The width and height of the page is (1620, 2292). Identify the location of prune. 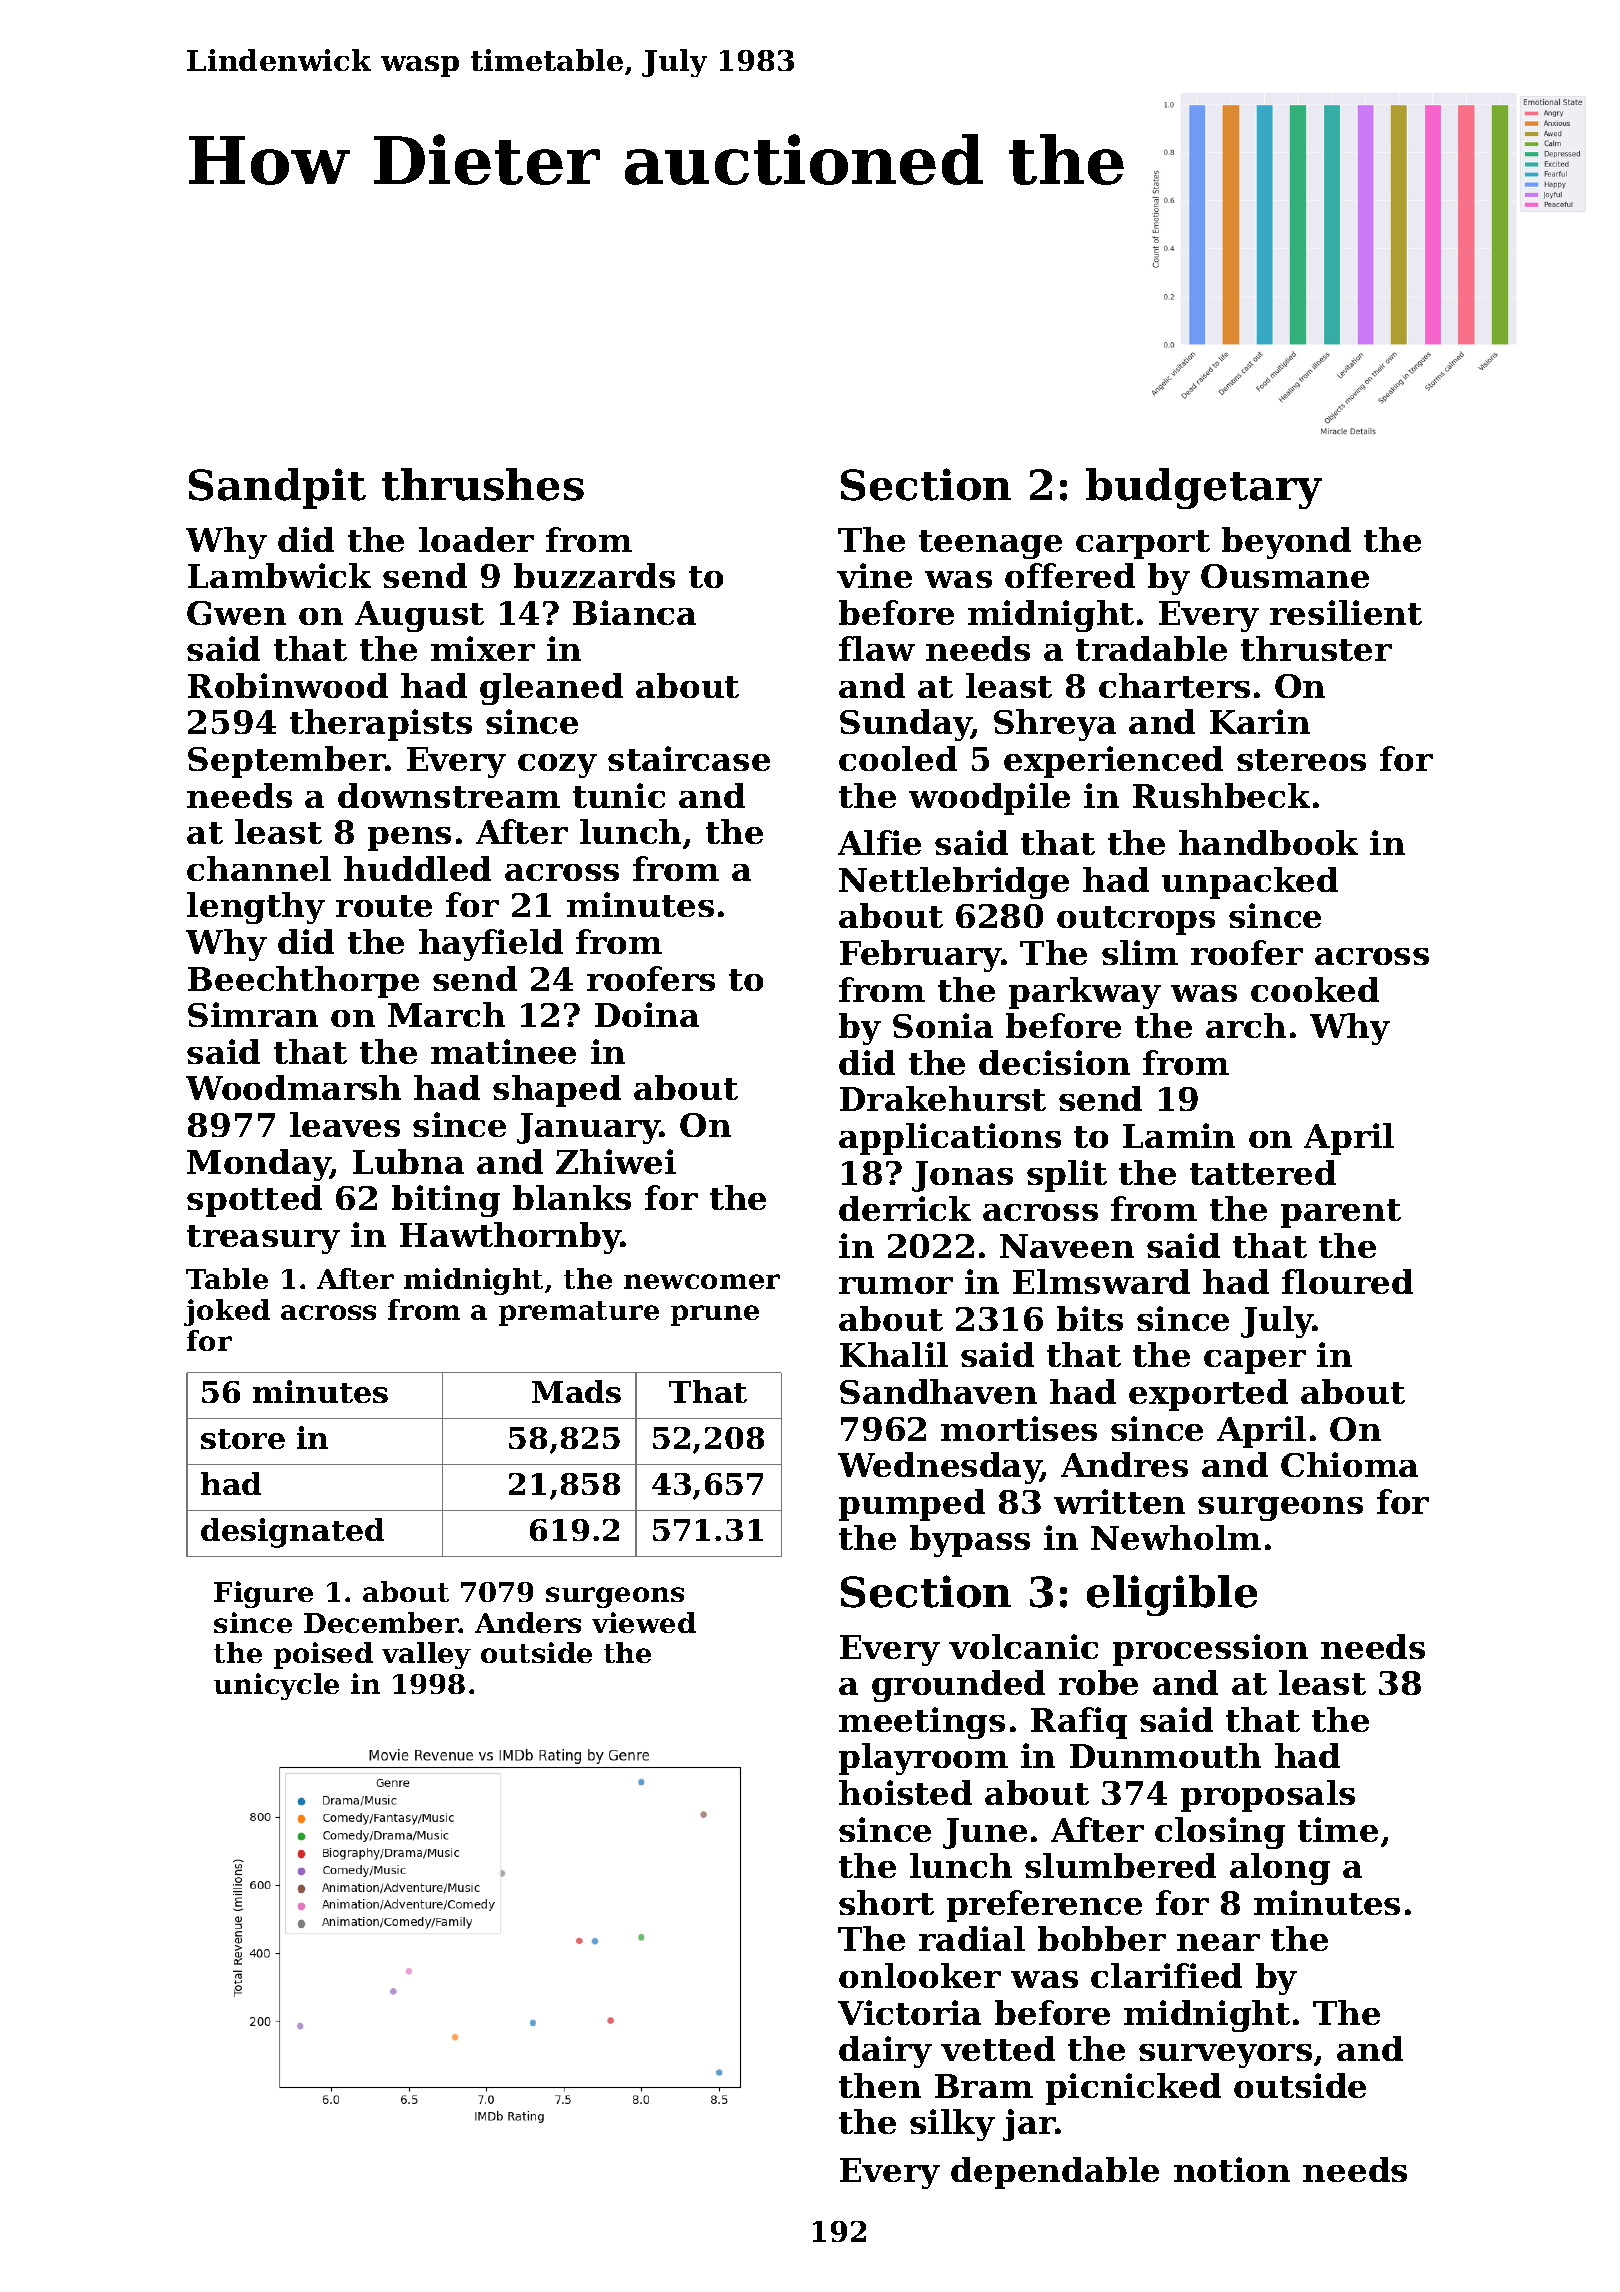
(715, 1315).
